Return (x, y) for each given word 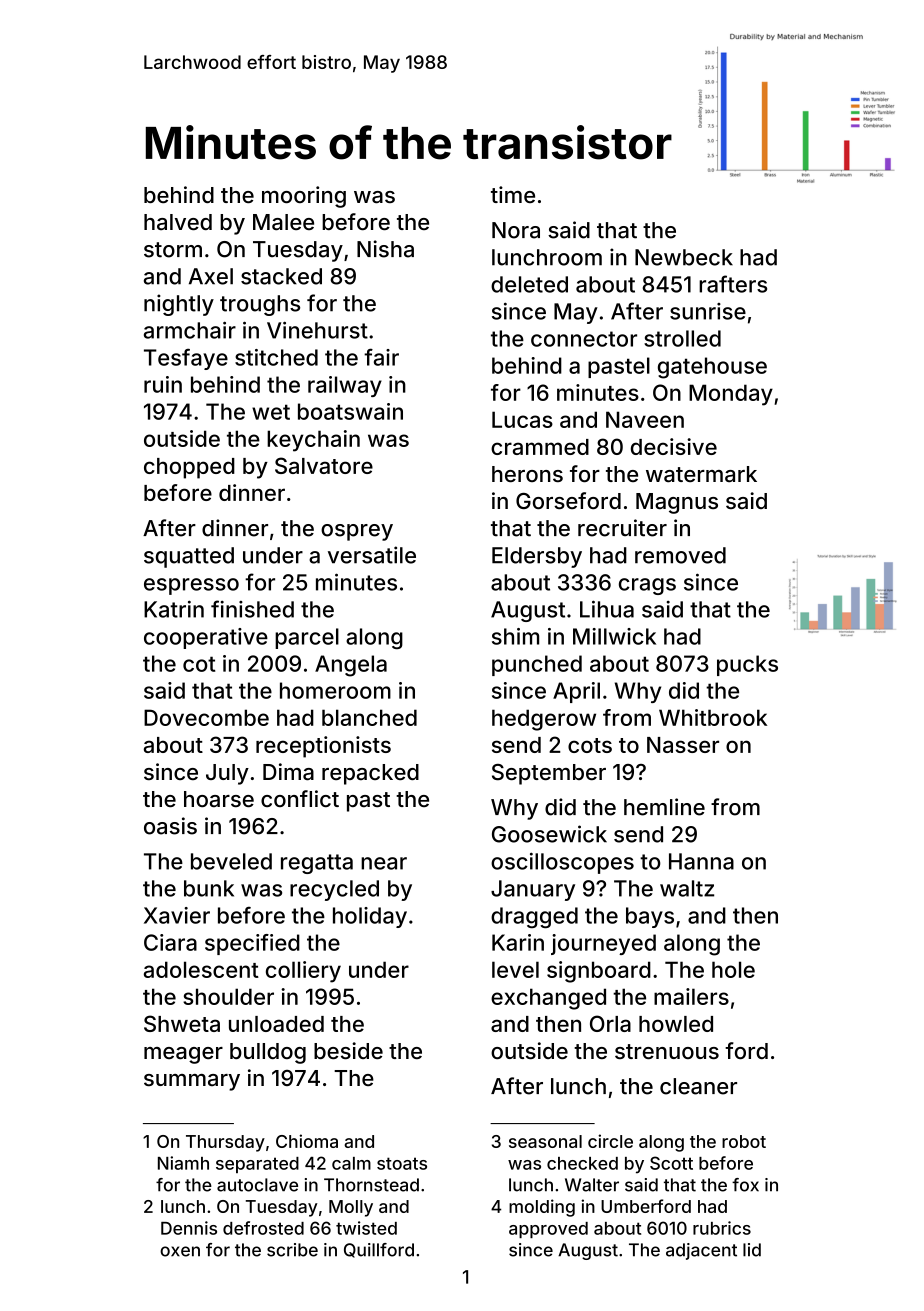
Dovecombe (206, 717)
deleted (529, 284)
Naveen (645, 419)
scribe (292, 1250)
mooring (304, 197)
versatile (372, 555)
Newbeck (684, 257)
